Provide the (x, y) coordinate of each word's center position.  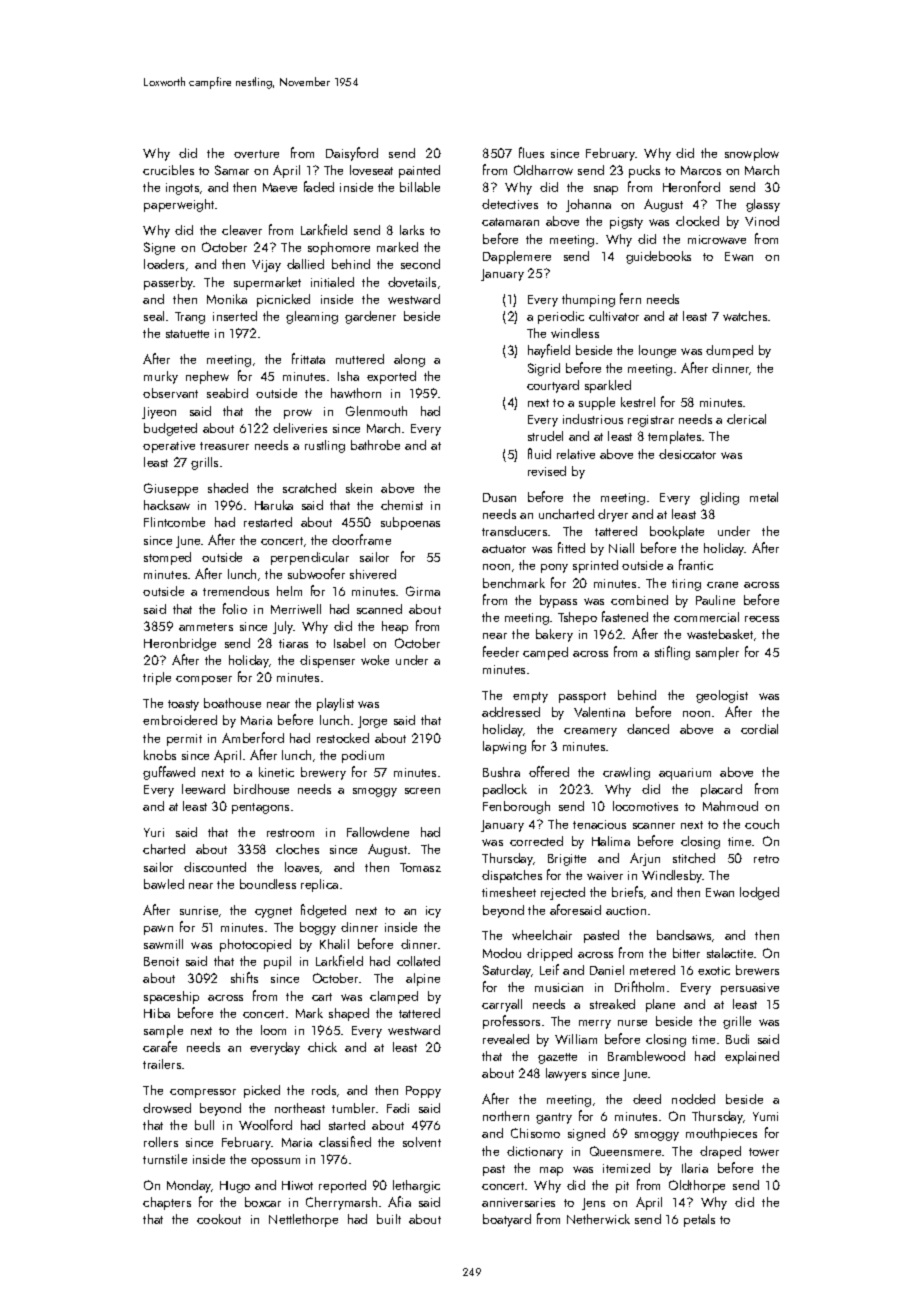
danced (648, 729)
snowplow (752, 154)
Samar (232, 170)
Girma (423, 591)
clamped (394, 997)
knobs (160, 755)
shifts (244, 977)
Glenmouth (376, 411)
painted (419, 171)
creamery (590, 732)
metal (764, 497)
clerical (746, 419)
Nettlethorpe (303, 1220)
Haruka (274, 505)
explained (752, 1057)
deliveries (300, 428)
